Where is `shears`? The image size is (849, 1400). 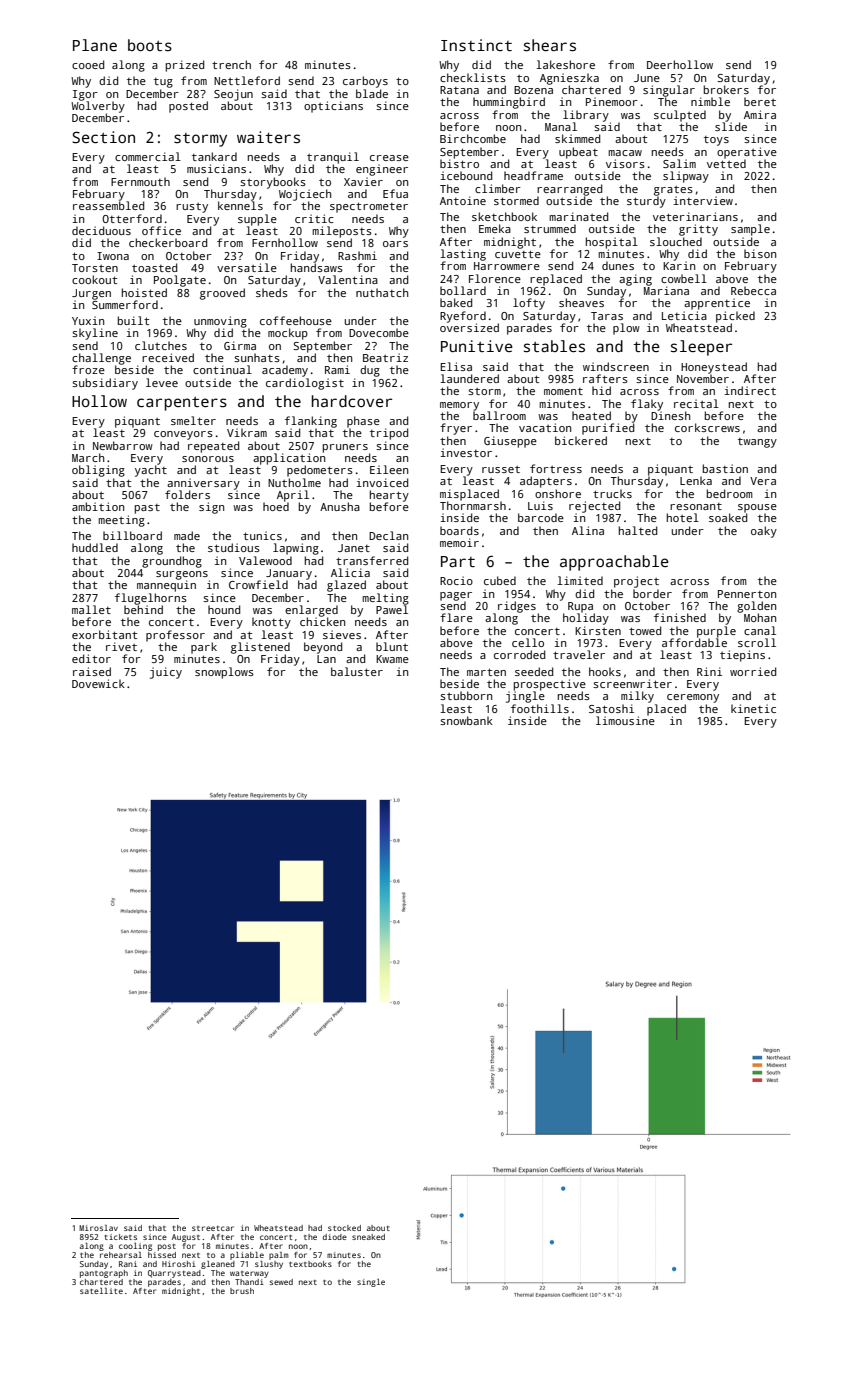 shears is located at coordinates (550, 45).
